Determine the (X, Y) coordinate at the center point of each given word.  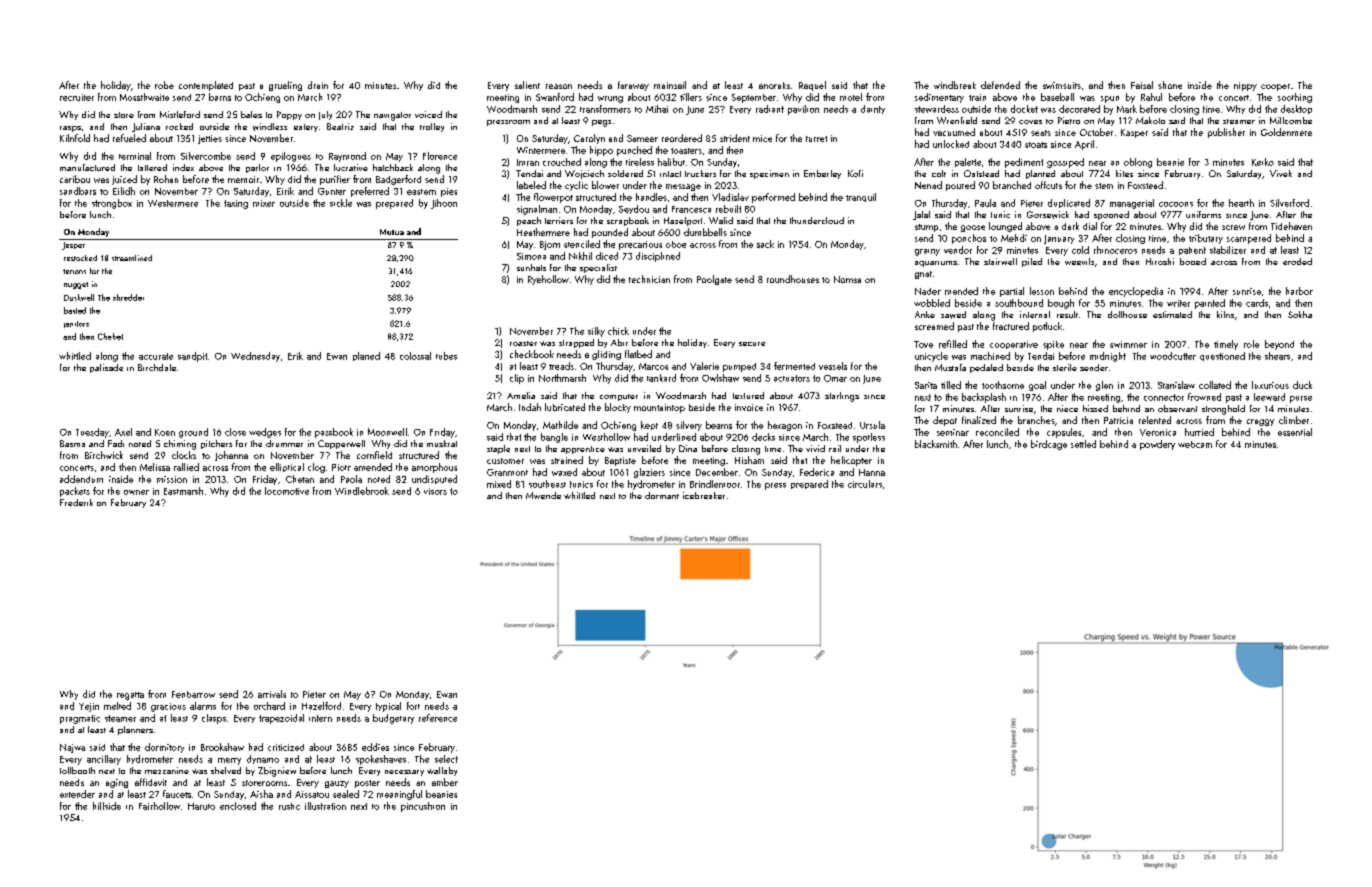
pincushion (423, 807)
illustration (325, 806)
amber (445, 782)
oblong (1138, 163)
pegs (601, 123)
